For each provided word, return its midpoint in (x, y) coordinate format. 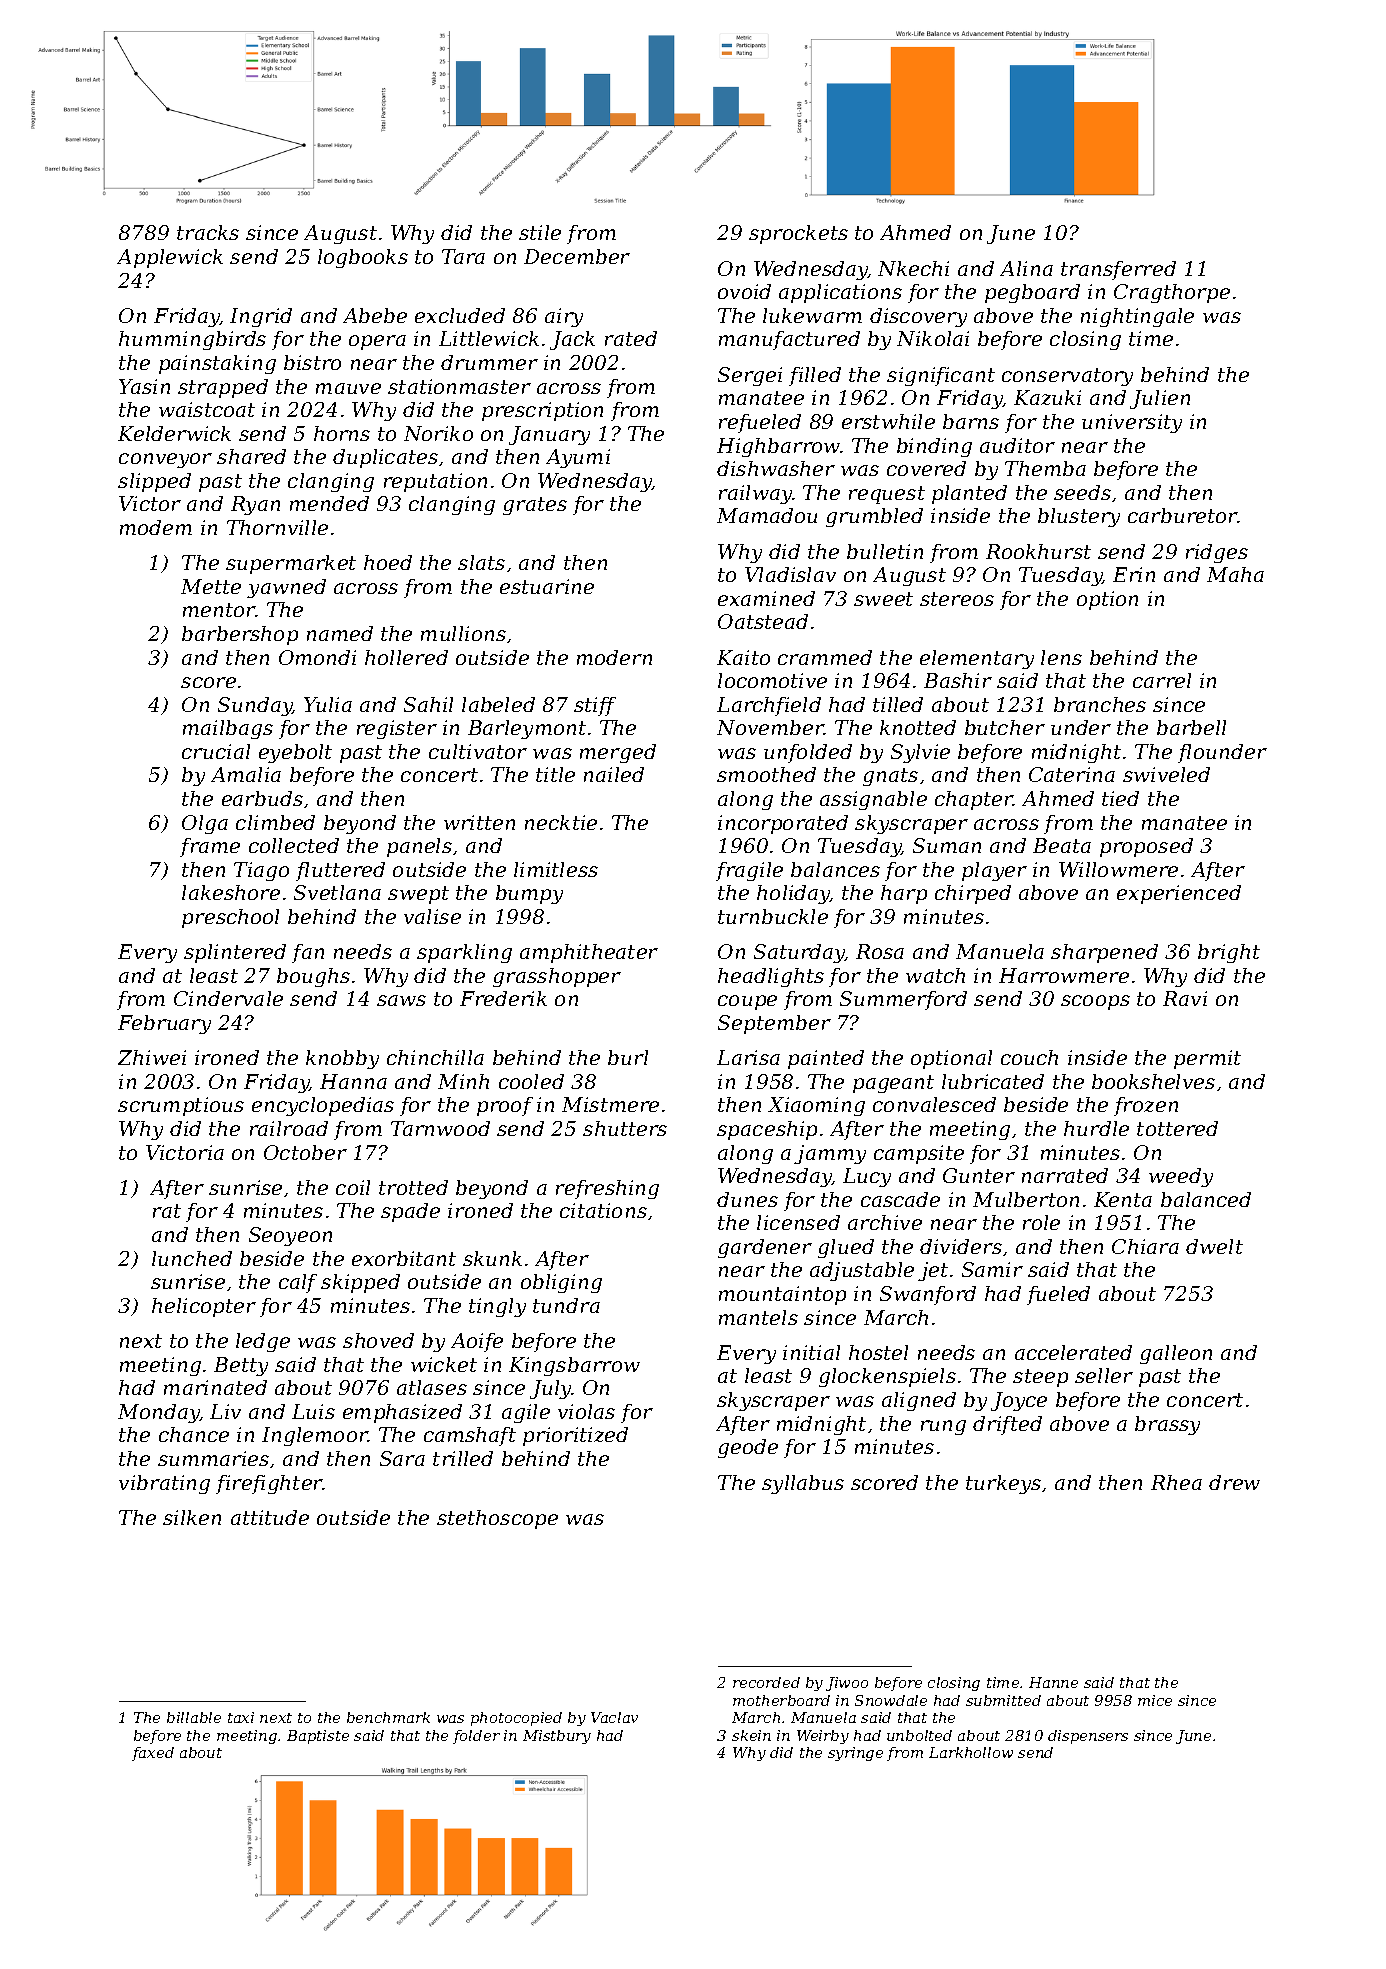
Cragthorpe (1172, 293)
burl (628, 1057)
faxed (153, 1754)
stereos (957, 599)
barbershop (240, 635)
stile (540, 232)
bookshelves (1153, 1081)
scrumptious (181, 1106)
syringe (855, 1754)
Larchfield (769, 706)
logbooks (363, 258)
